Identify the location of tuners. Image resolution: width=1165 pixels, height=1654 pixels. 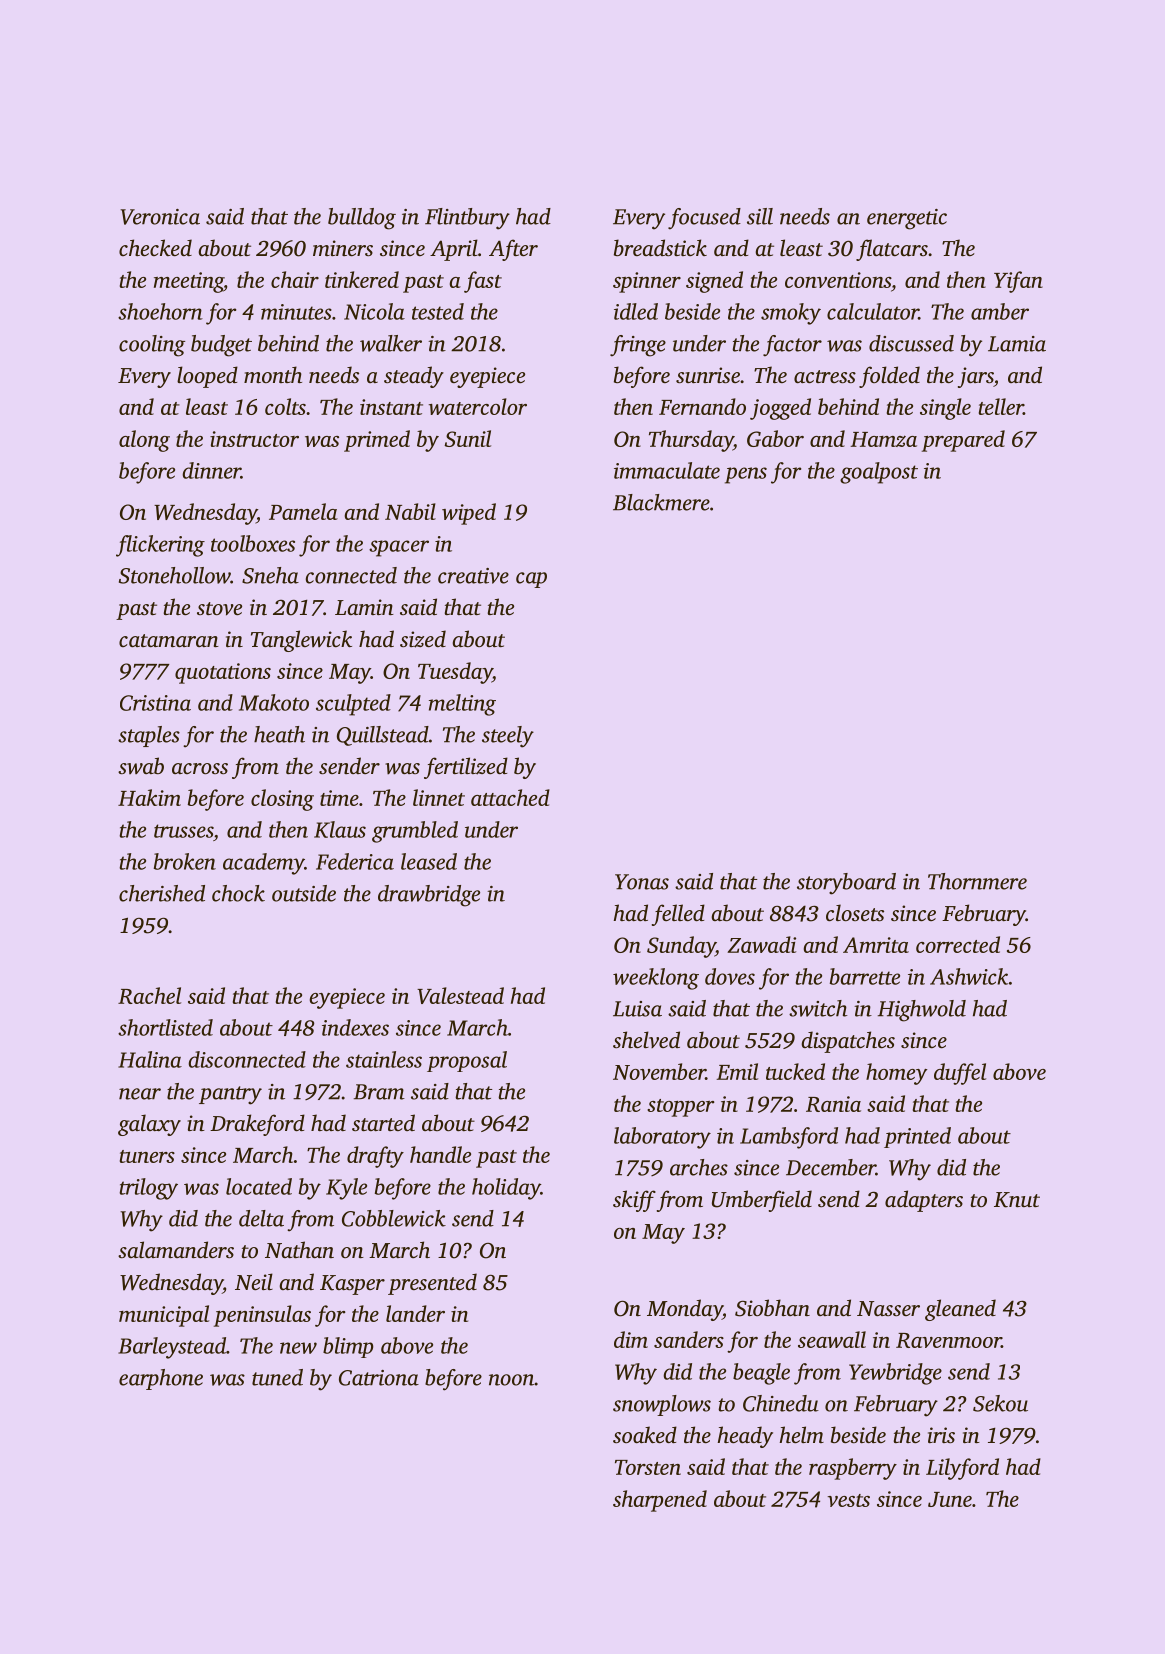
(147, 1156).
